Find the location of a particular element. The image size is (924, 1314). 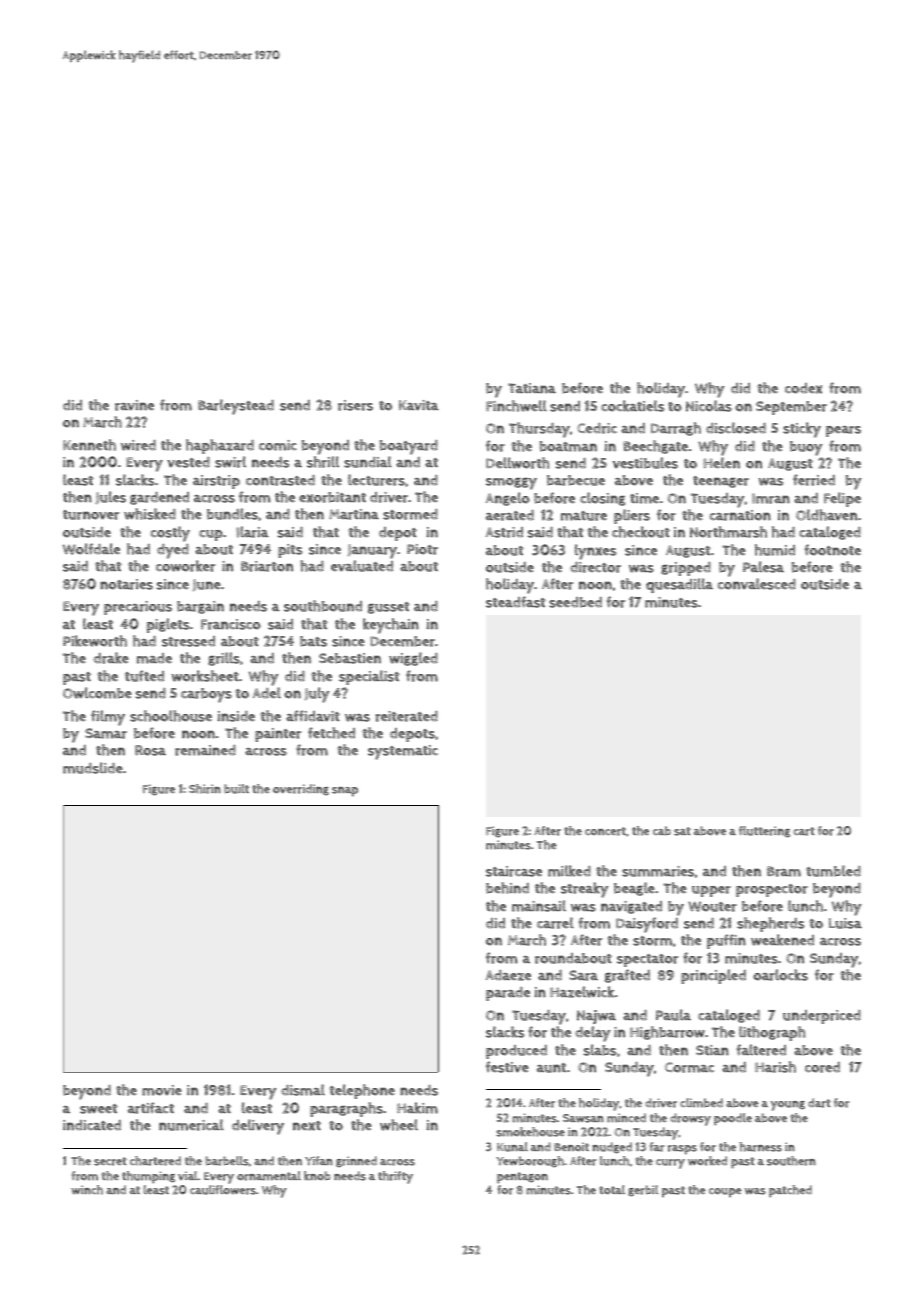

pears is located at coordinates (843, 431).
